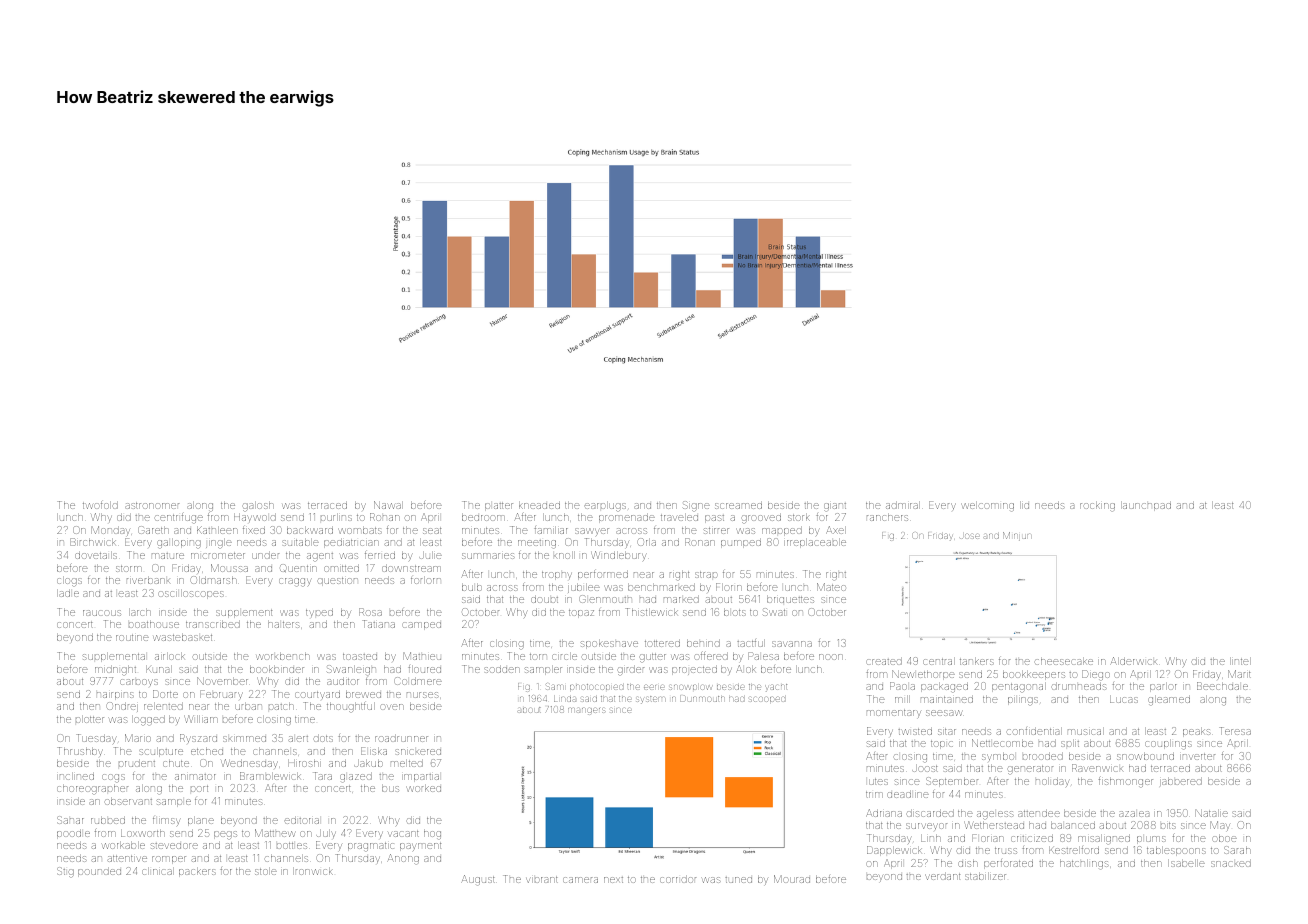 This screenshot has height=924, width=1308. I want to click on welcoming, so click(988, 507).
